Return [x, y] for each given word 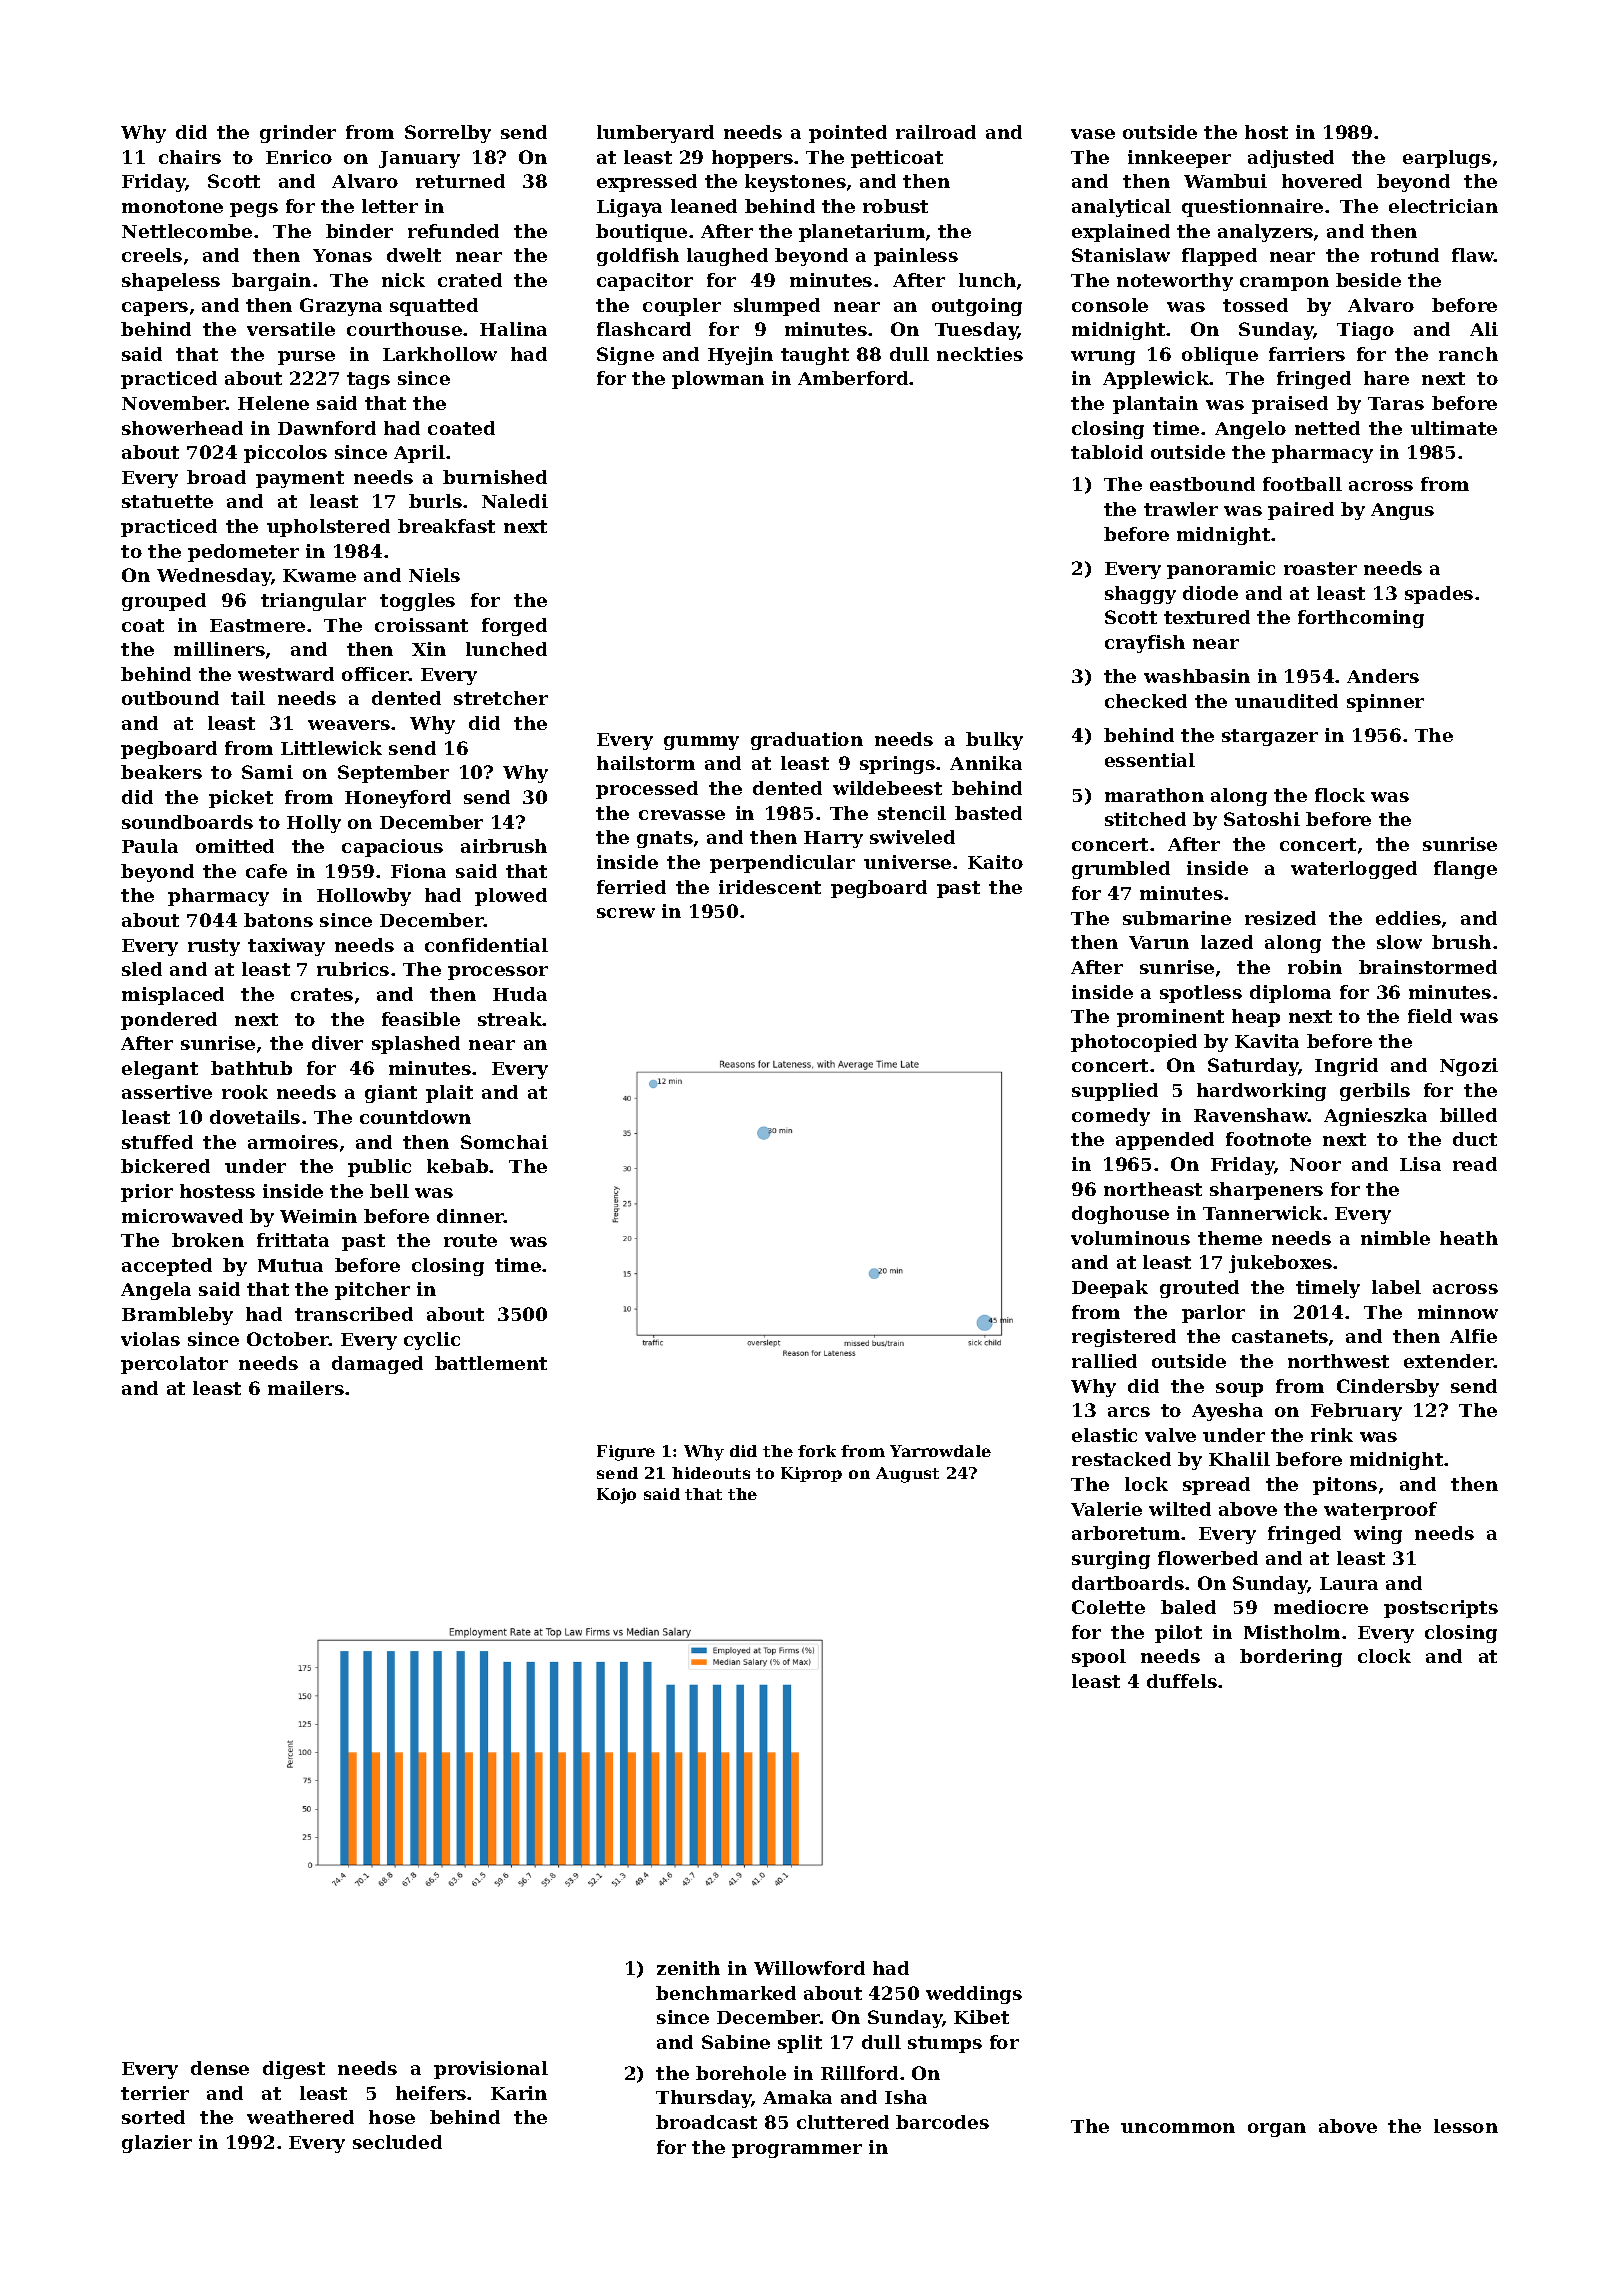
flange [1465, 870]
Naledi [515, 501]
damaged [377, 1365]
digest [294, 2070]
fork [817, 1451]
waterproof [1380, 1511]
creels [152, 255]
